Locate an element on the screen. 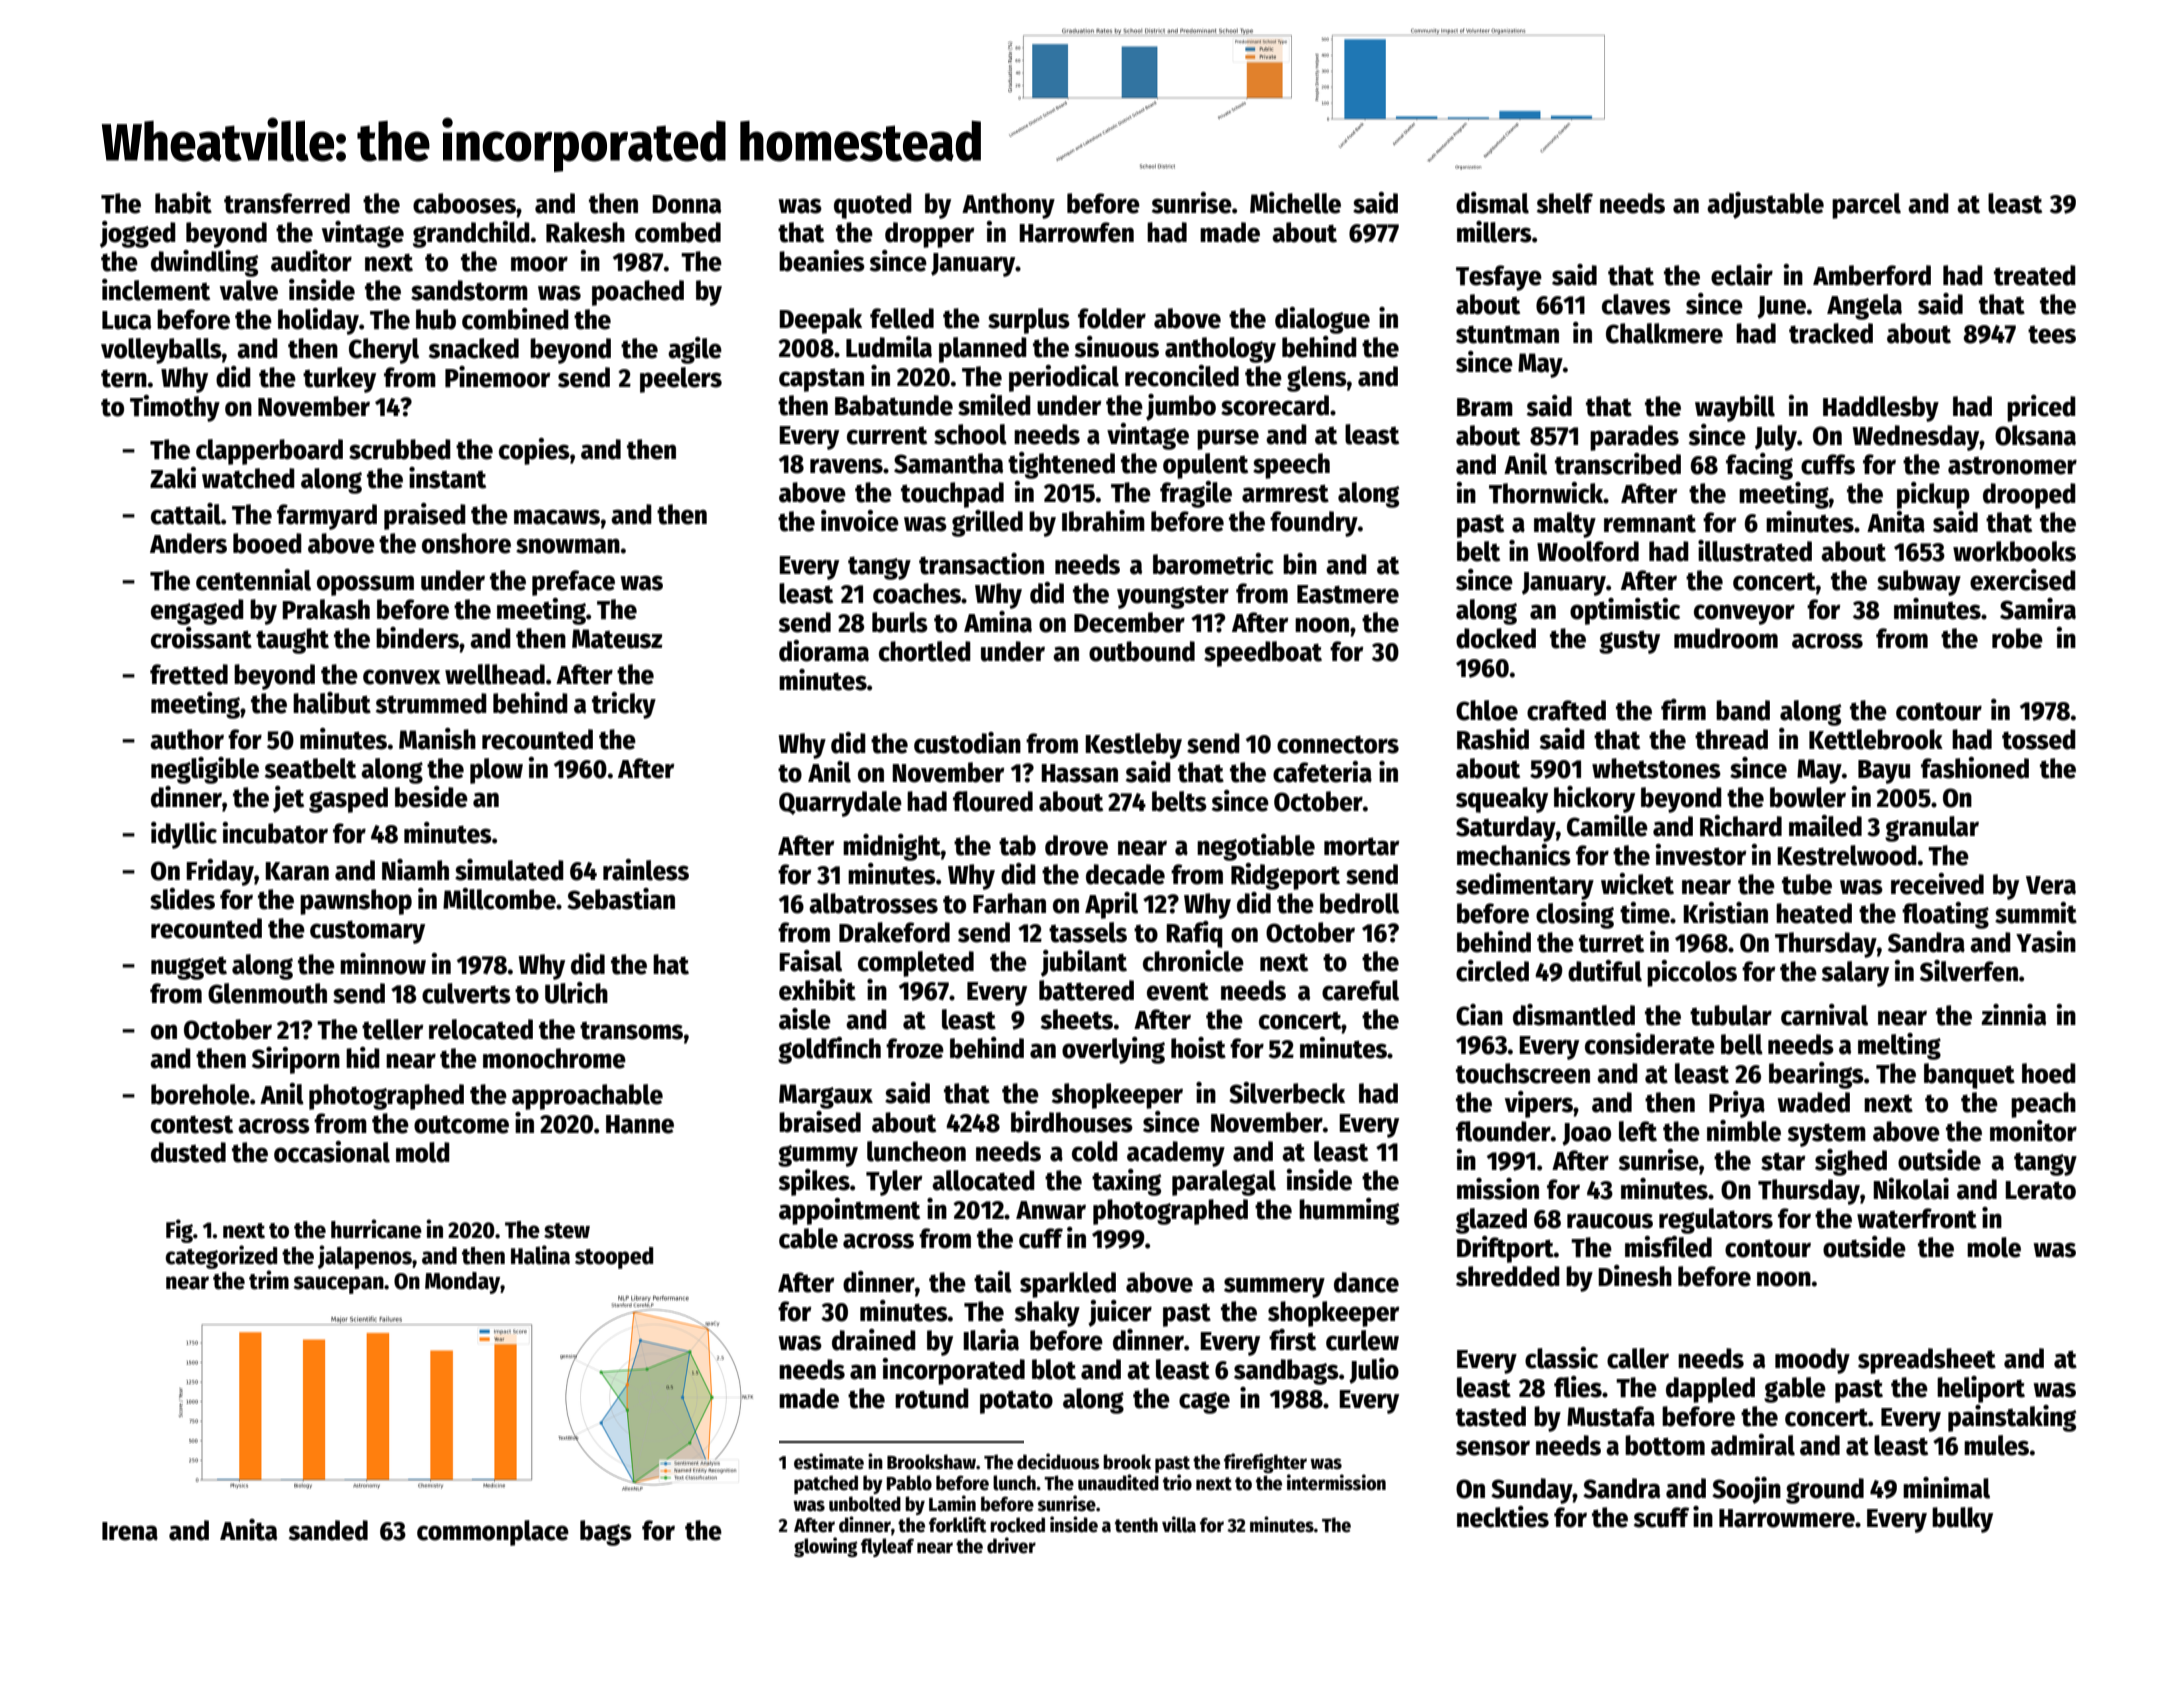 This screenshot has height=1683, width=2178. Harrowfen is located at coordinates (1076, 232).
